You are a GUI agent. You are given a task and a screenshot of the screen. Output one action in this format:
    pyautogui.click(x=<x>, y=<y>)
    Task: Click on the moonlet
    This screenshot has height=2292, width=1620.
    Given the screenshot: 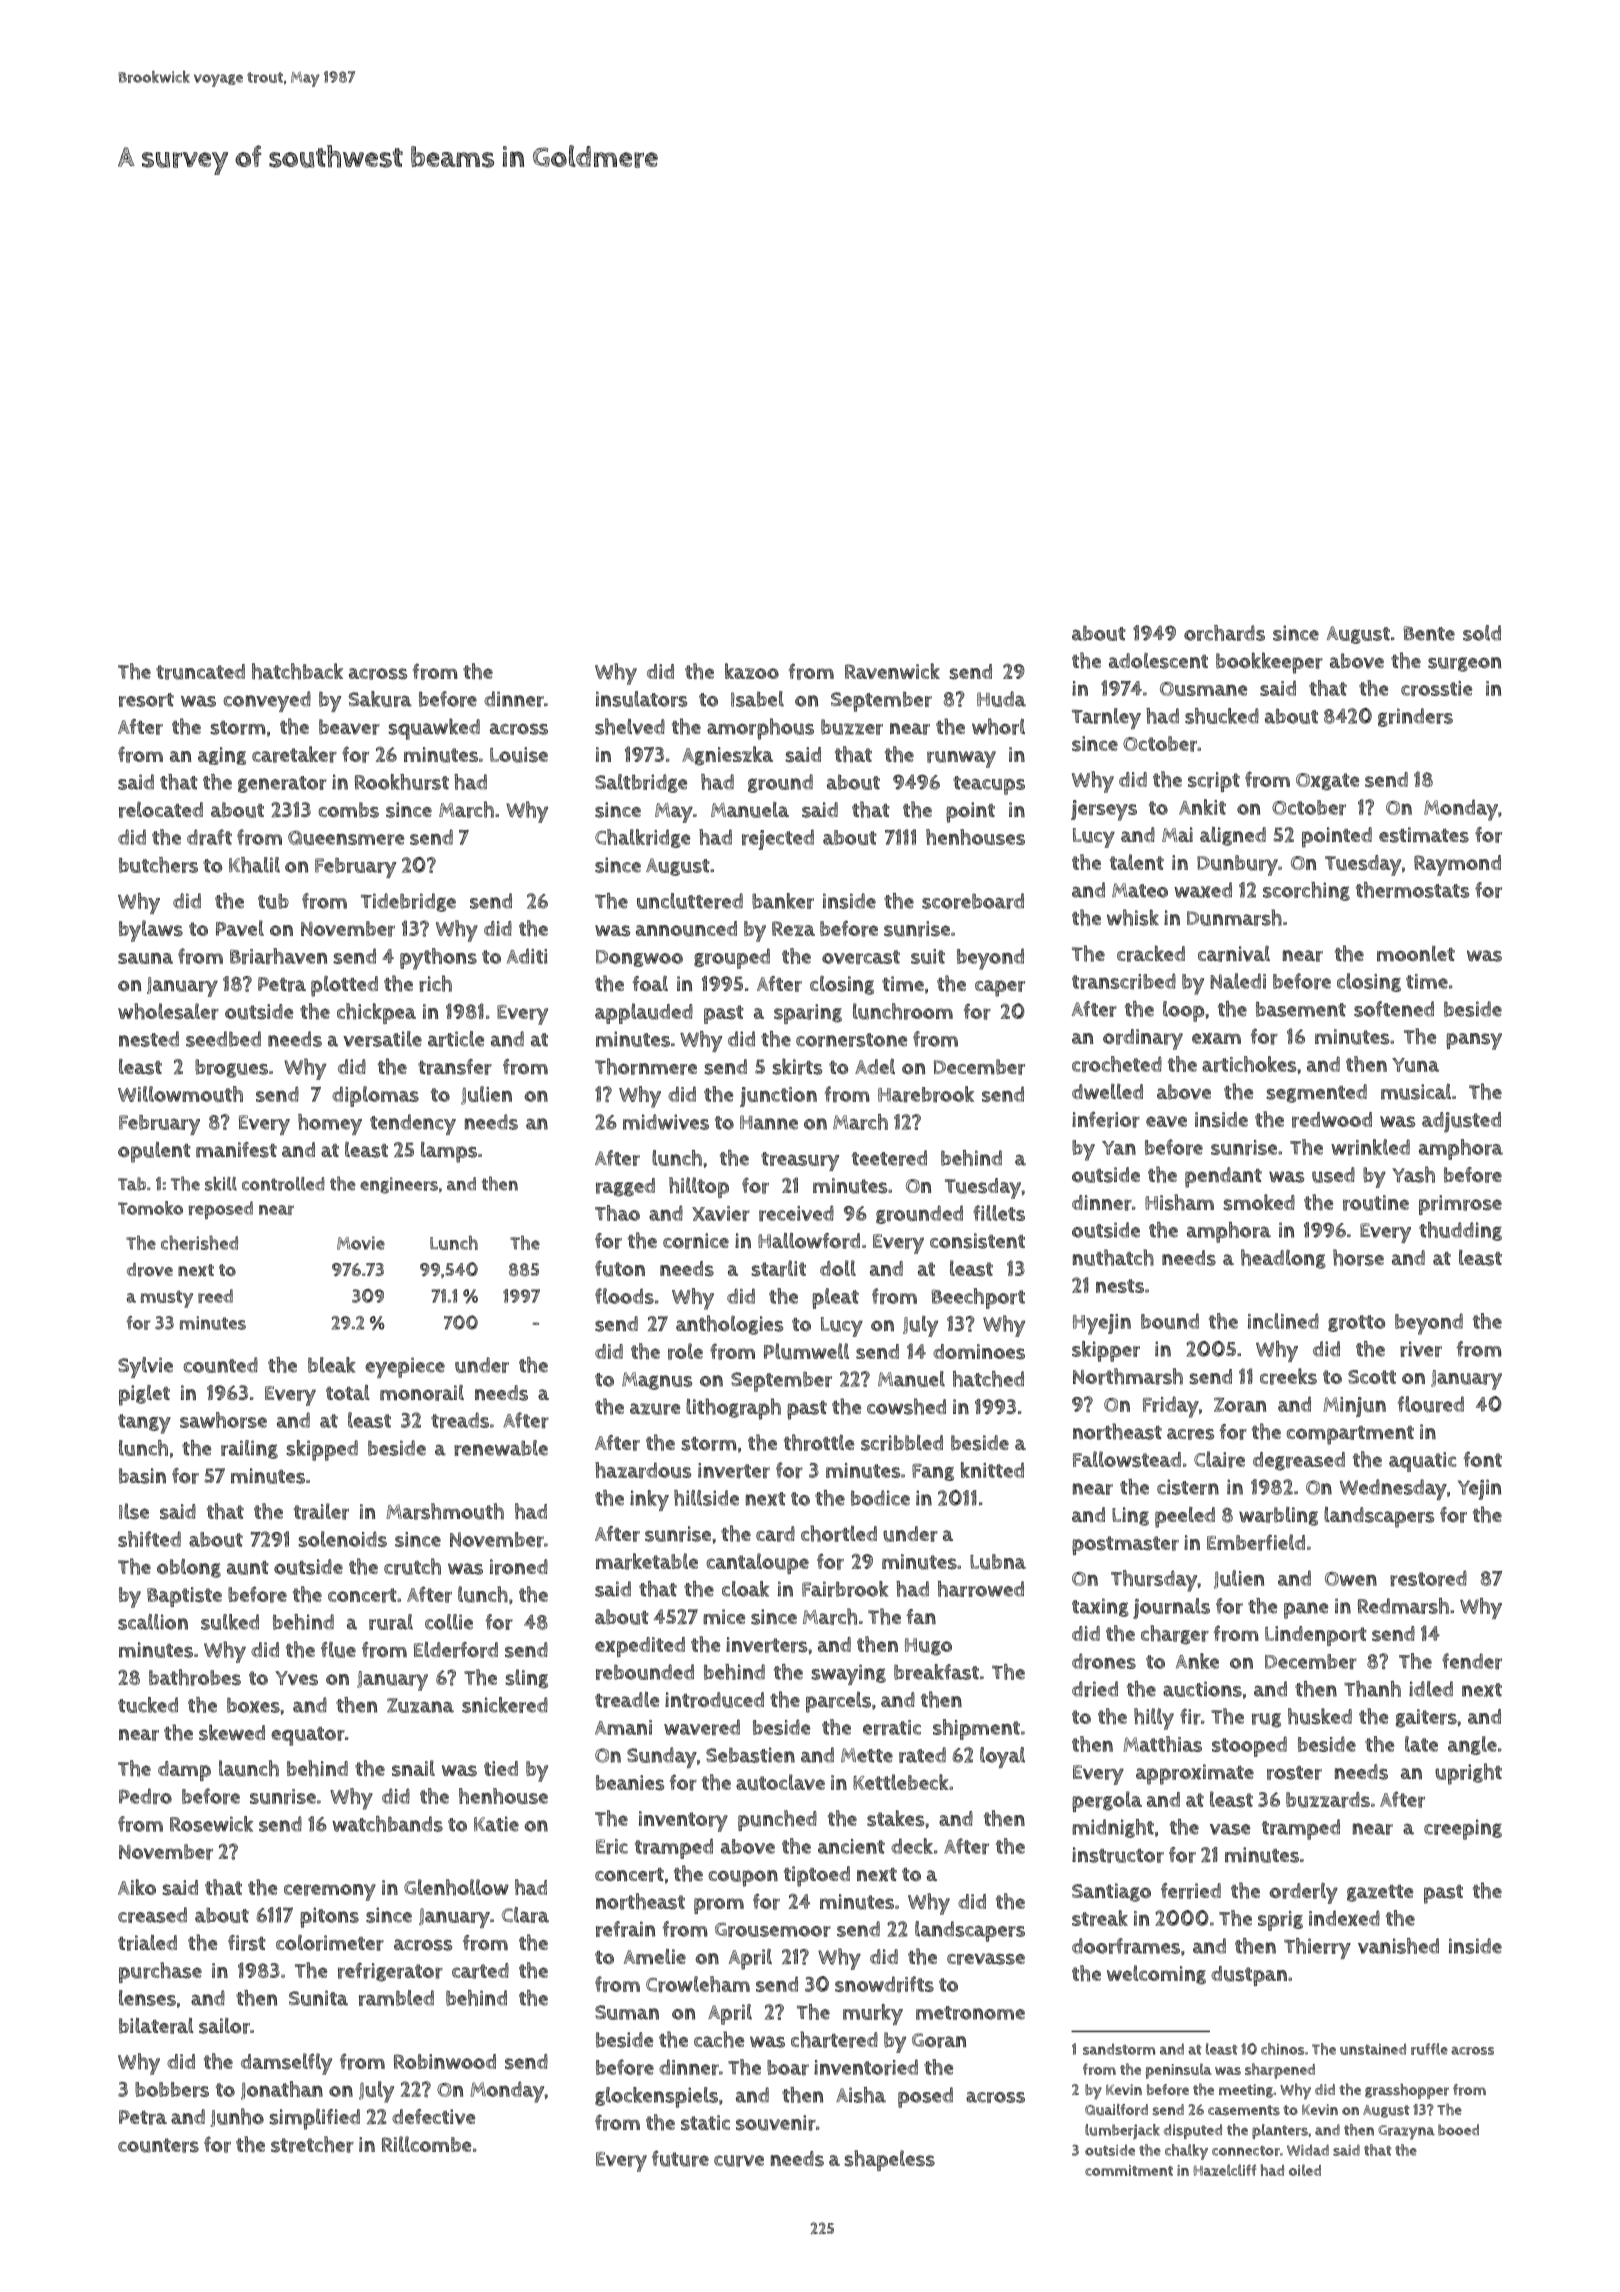 What is the action you would take?
    pyautogui.click(x=1416, y=954)
